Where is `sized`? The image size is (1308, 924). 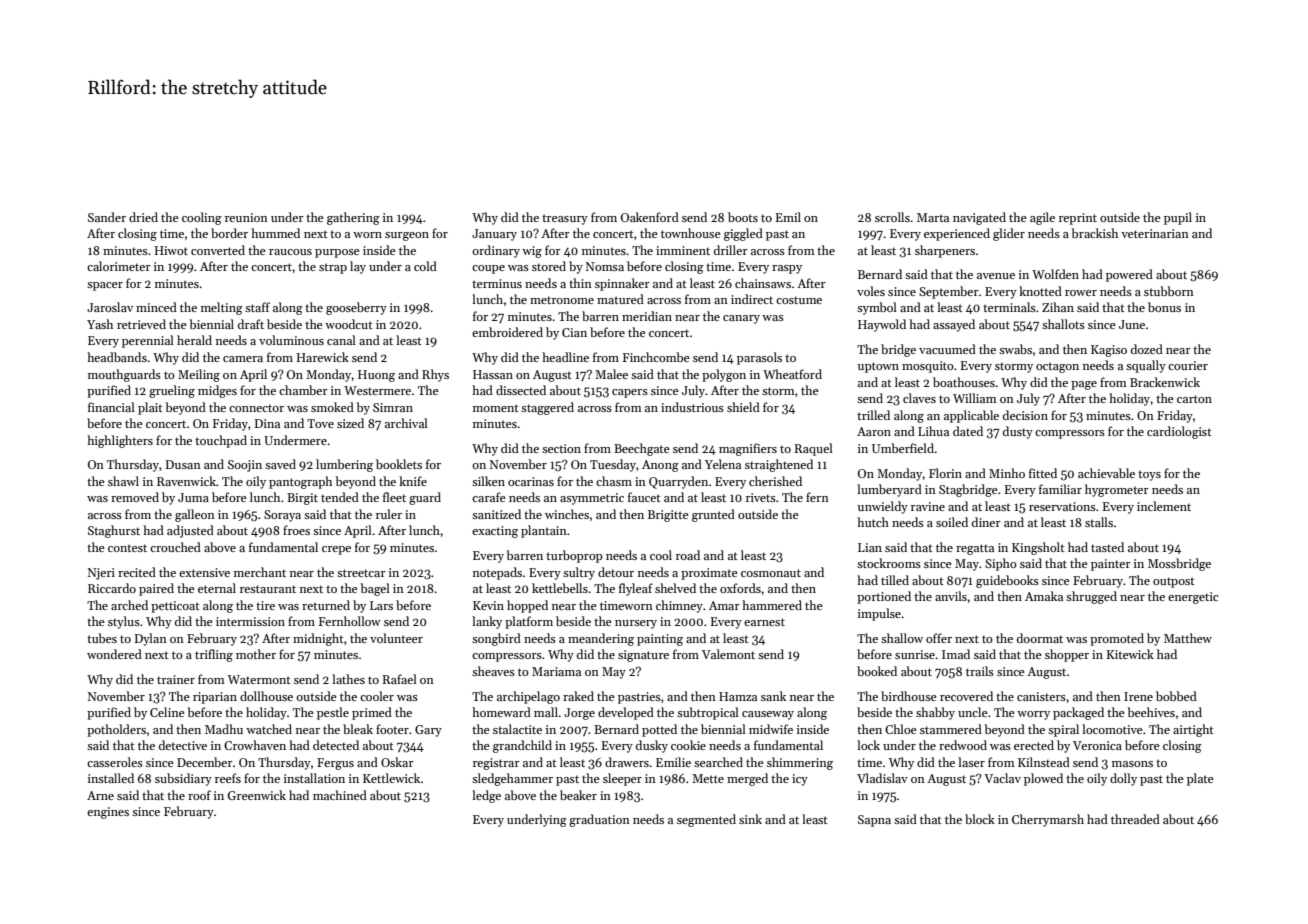 sized is located at coordinates (350, 423).
